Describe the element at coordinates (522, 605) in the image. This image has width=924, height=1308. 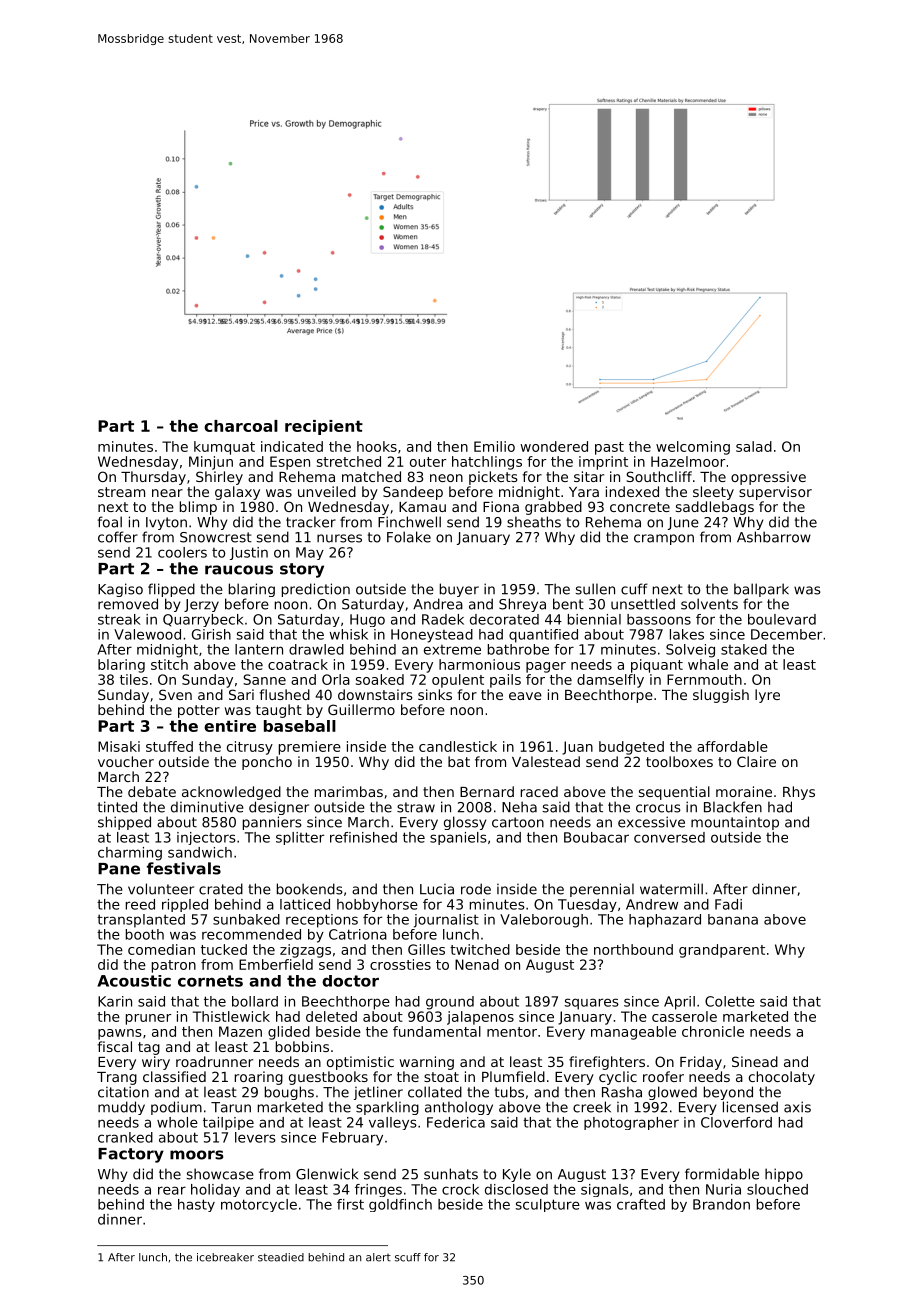
I see `Shreya` at that location.
